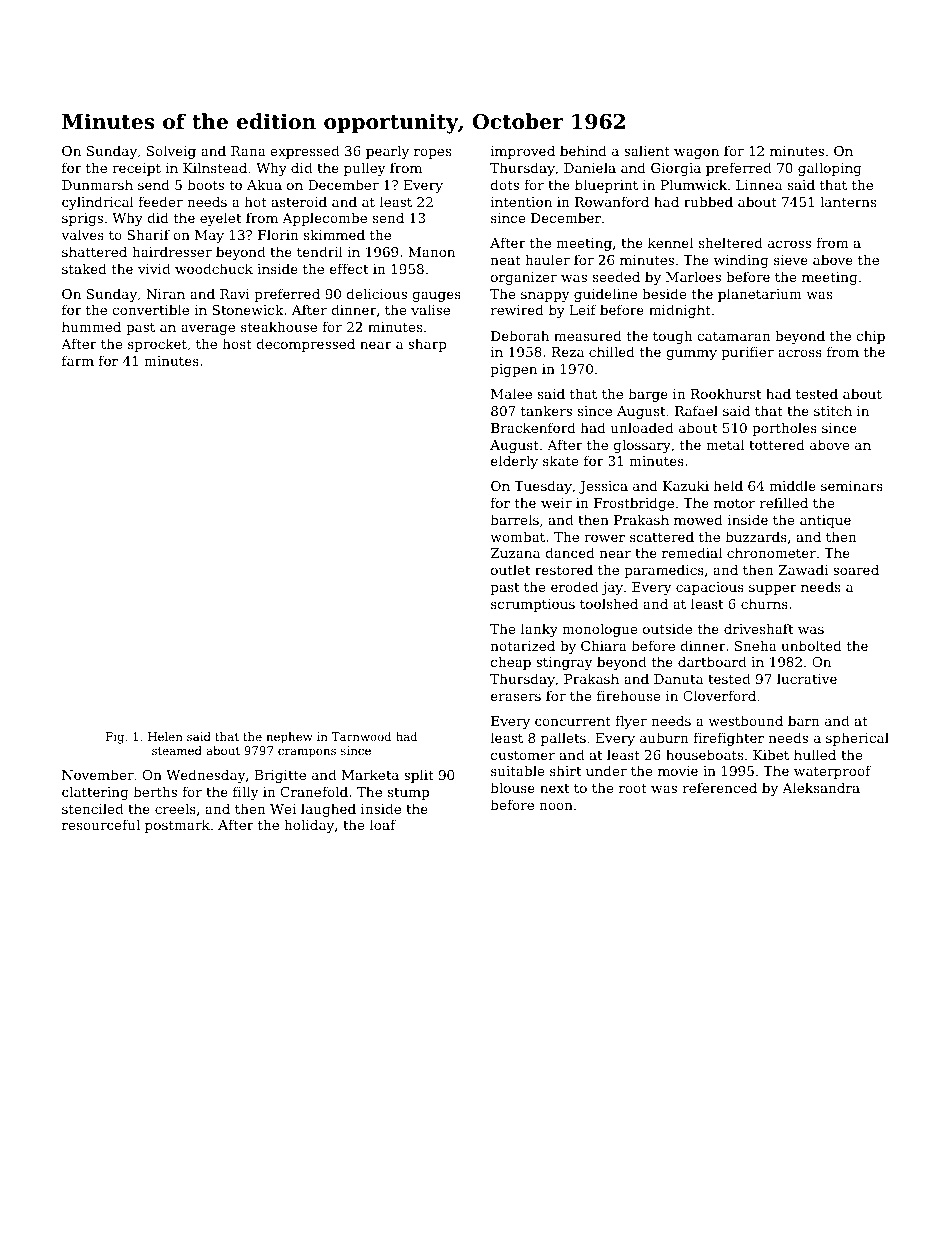 This screenshot has width=952, height=1233. What do you see at coordinates (825, 521) in the screenshot?
I see `antique` at bounding box center [825, 521].
